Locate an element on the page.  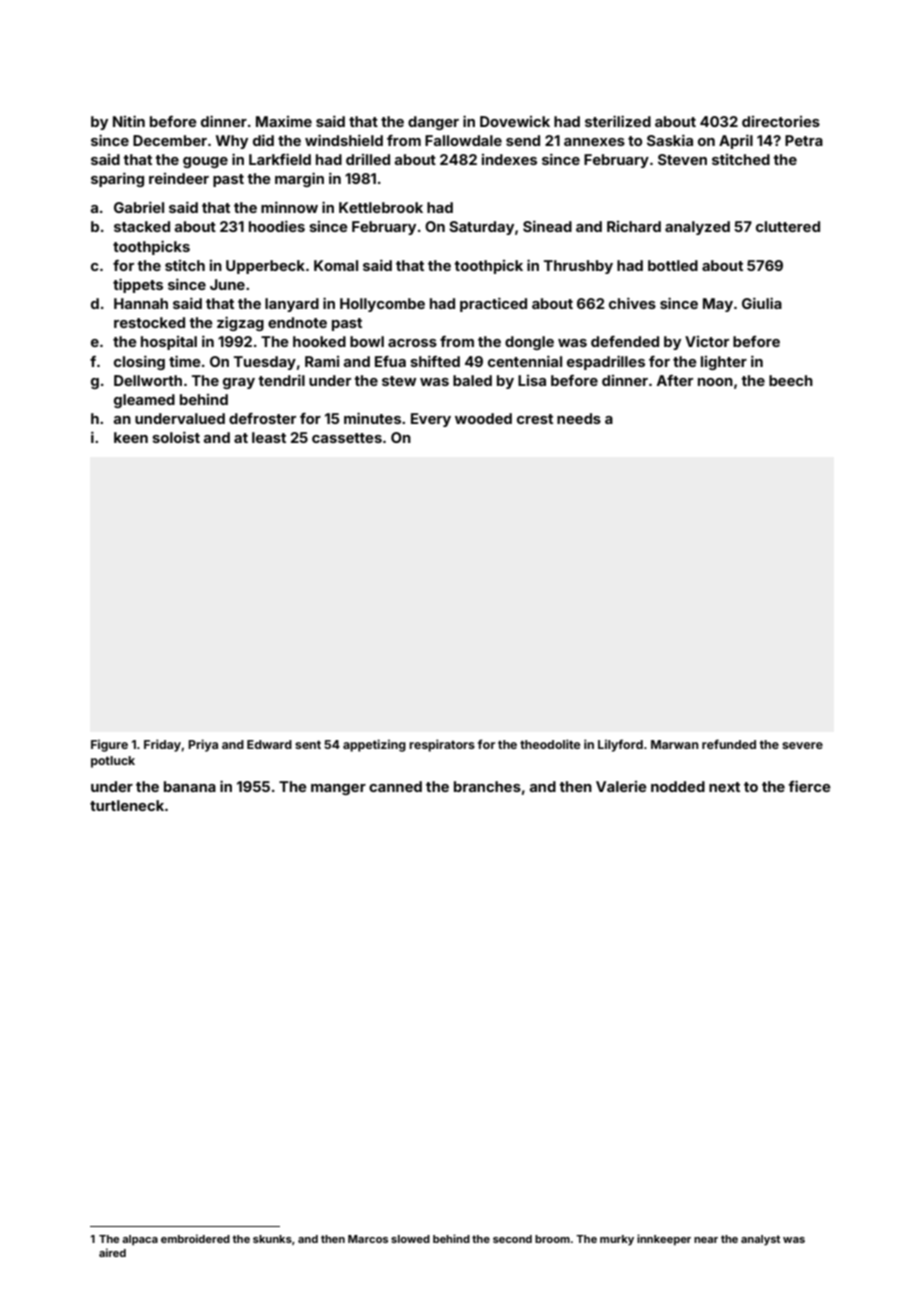
Valerie is located at coordinates (621, 786).
